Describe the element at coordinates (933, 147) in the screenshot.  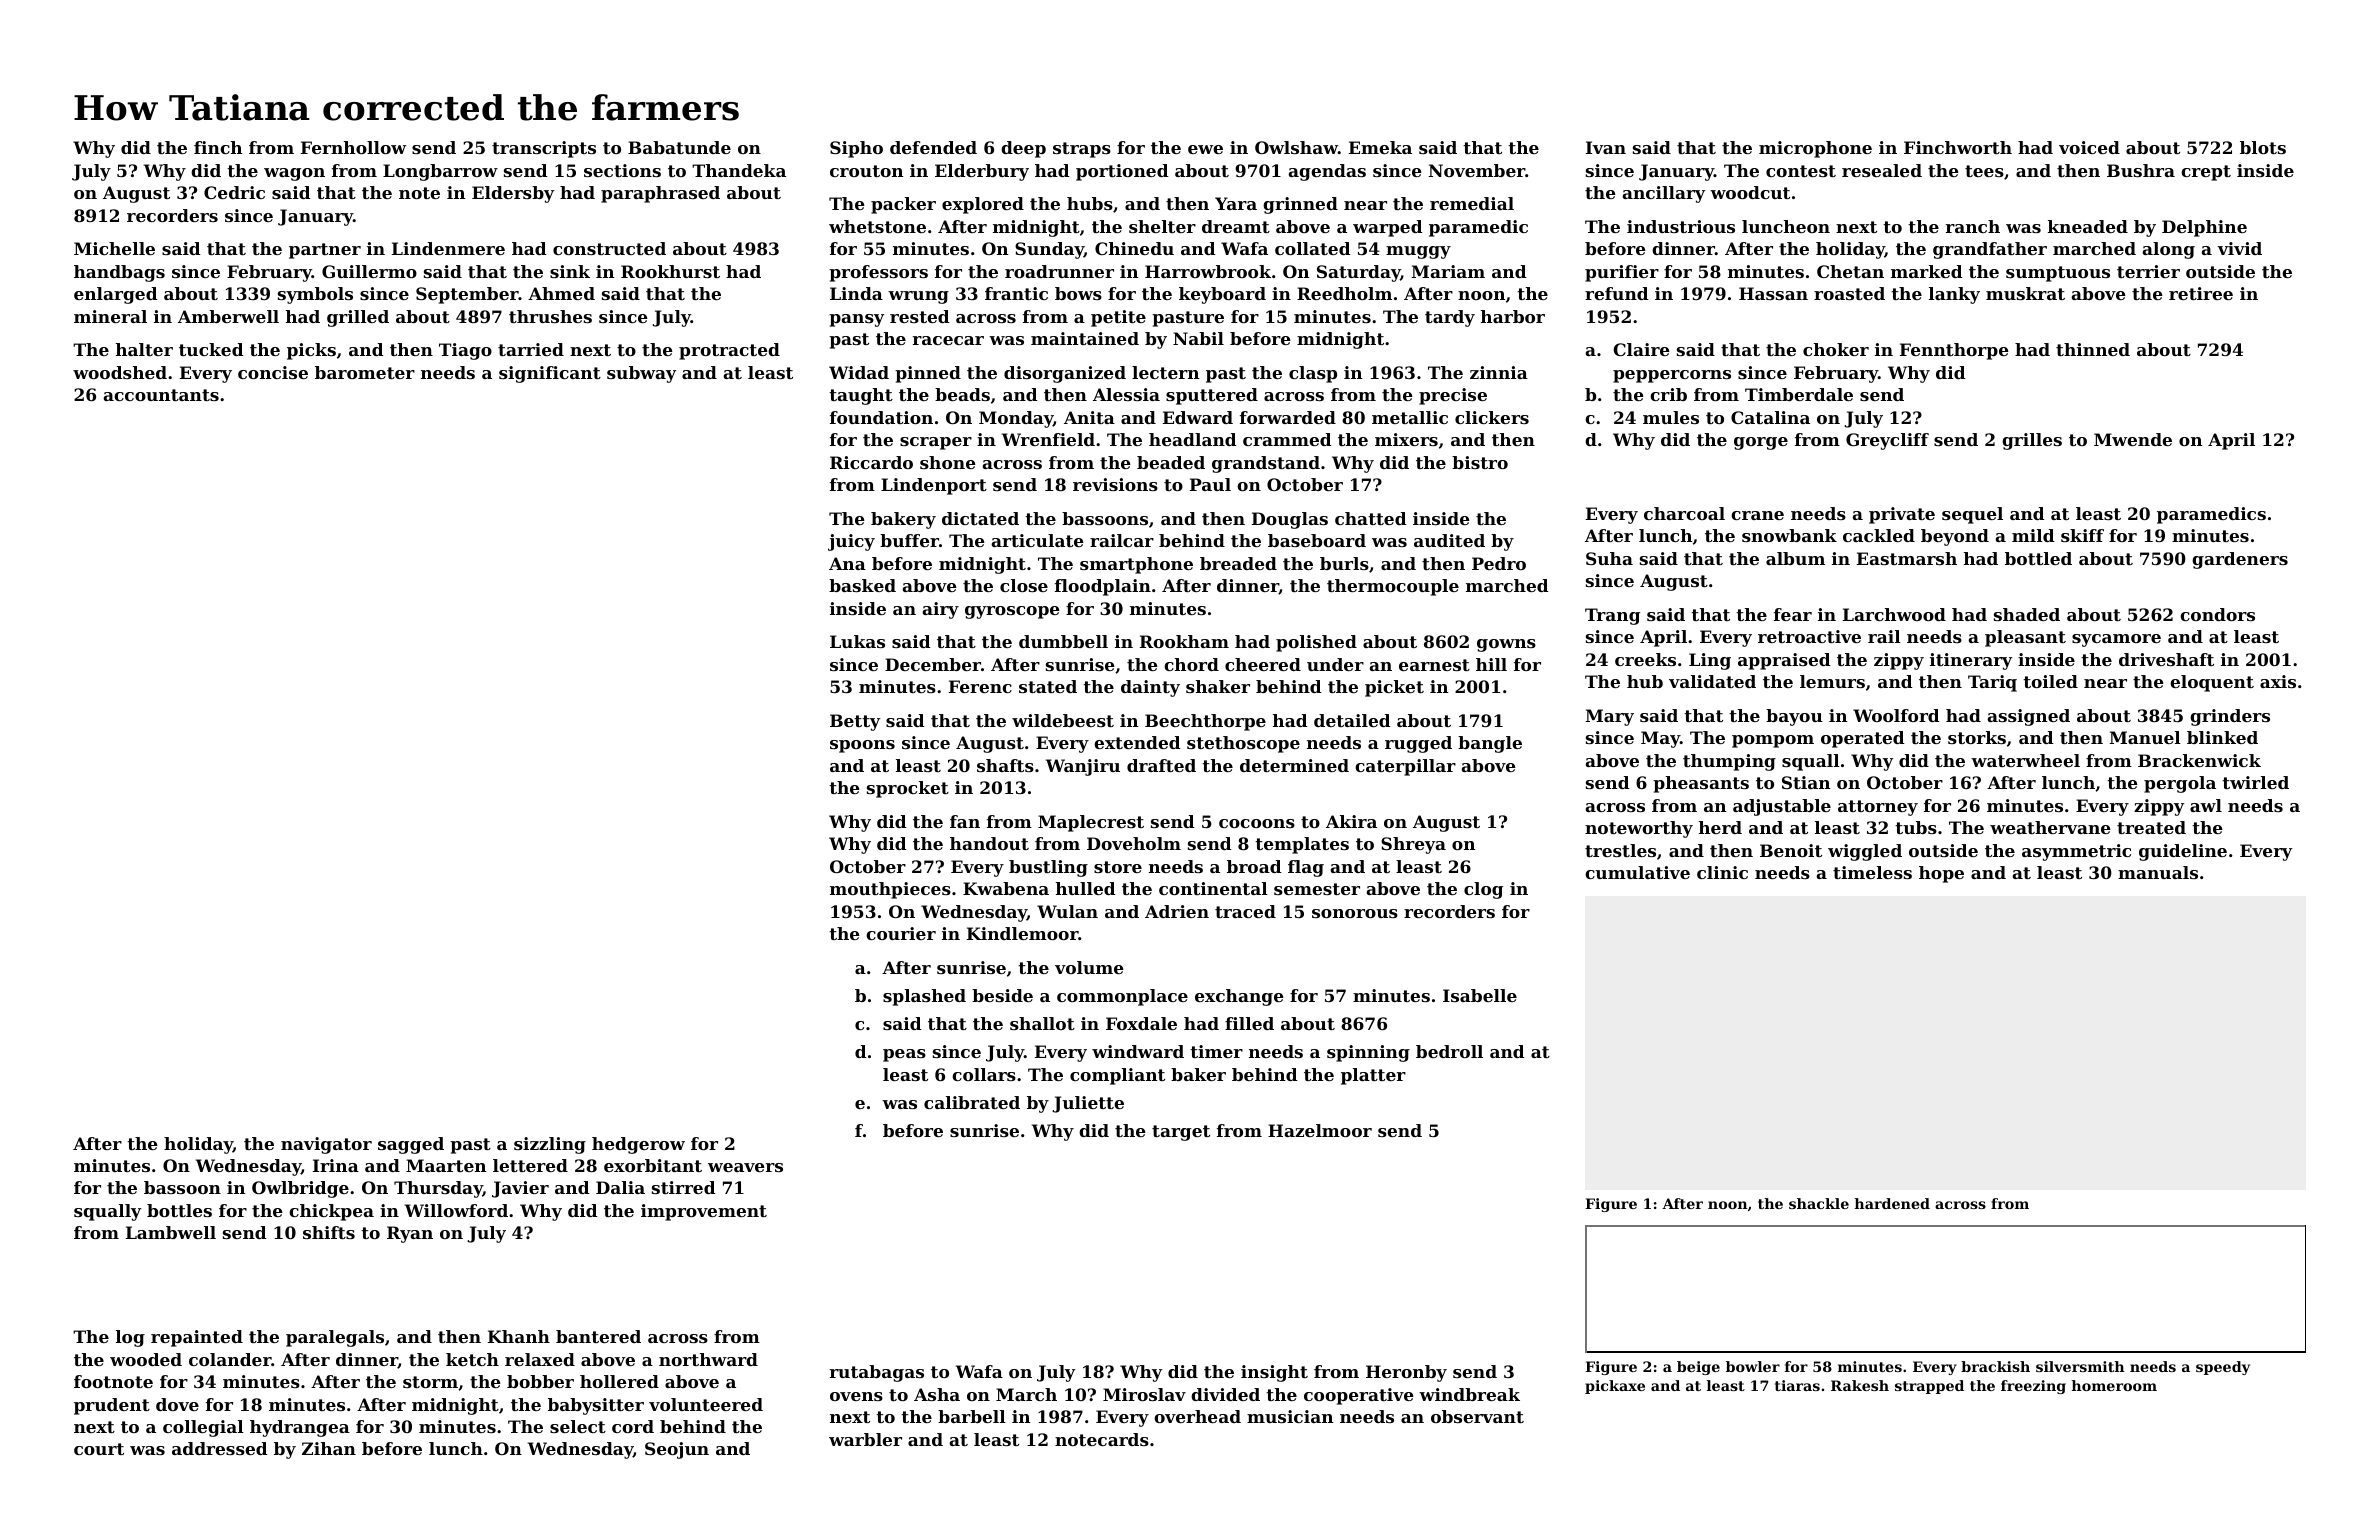
I see `defended` at that location.
